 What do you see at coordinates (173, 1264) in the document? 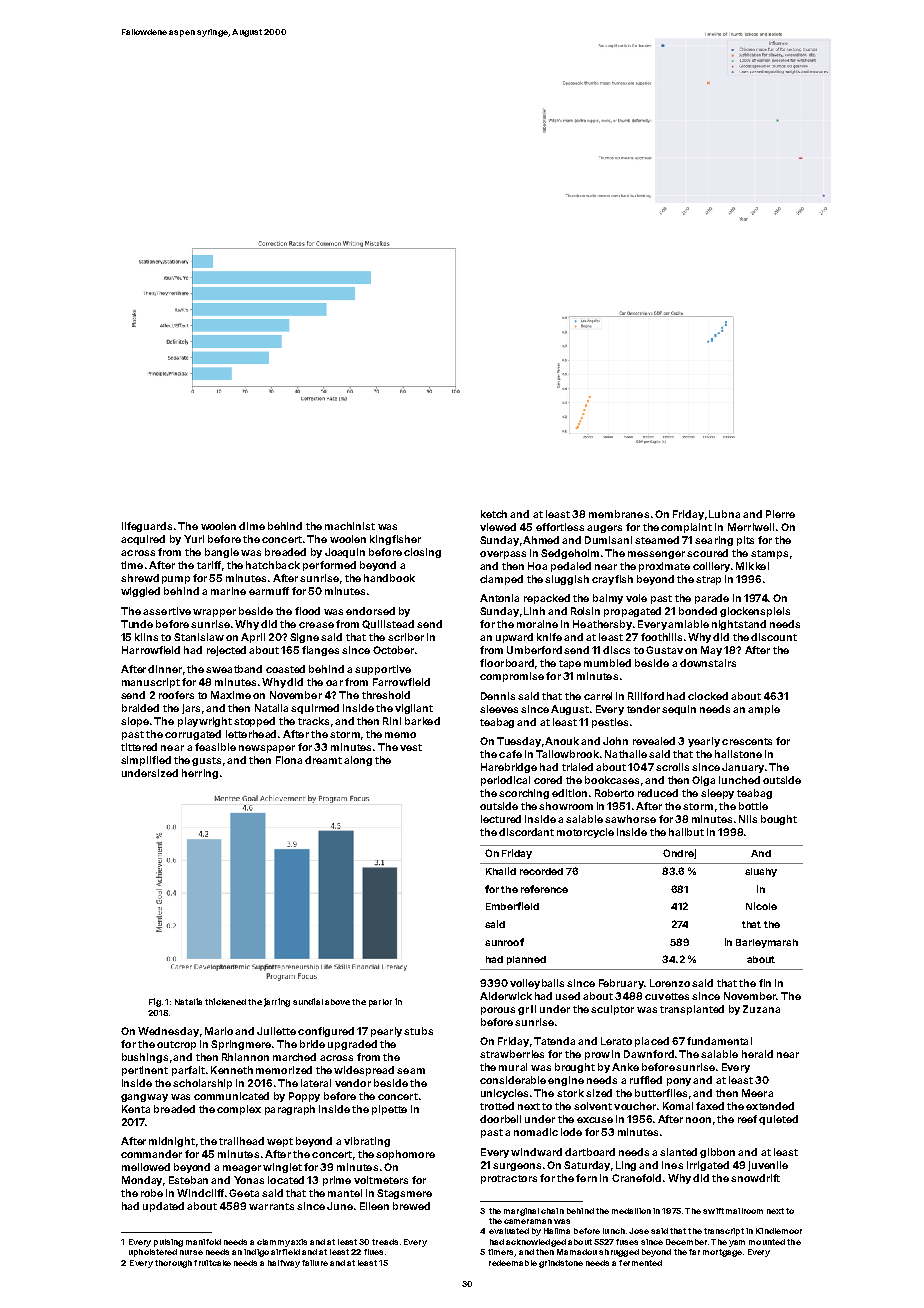
I see `thorough` at bounding box center [173, 1264].
